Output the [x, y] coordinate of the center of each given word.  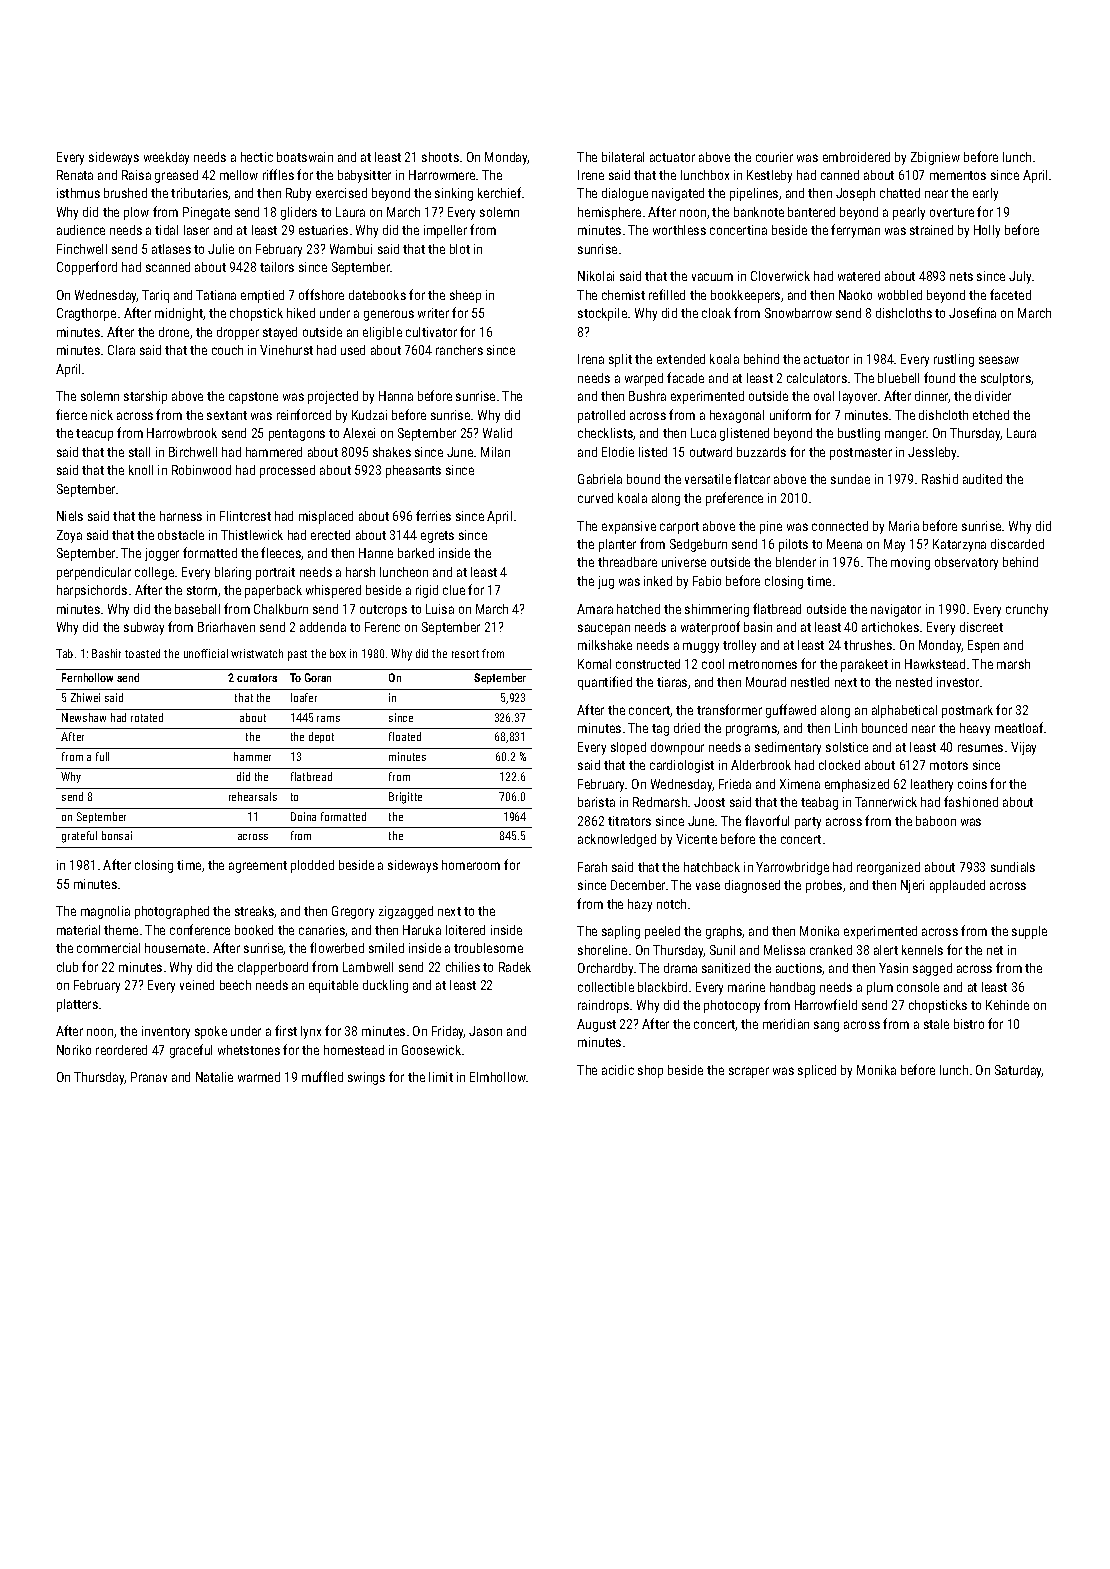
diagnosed [752, 886]
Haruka [422, 930]
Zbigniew [935, 158]
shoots [440, 157]
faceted [1010, 294]
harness [181, 516]
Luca [703, 433]
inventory [166, 1032]
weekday [166, 158]
